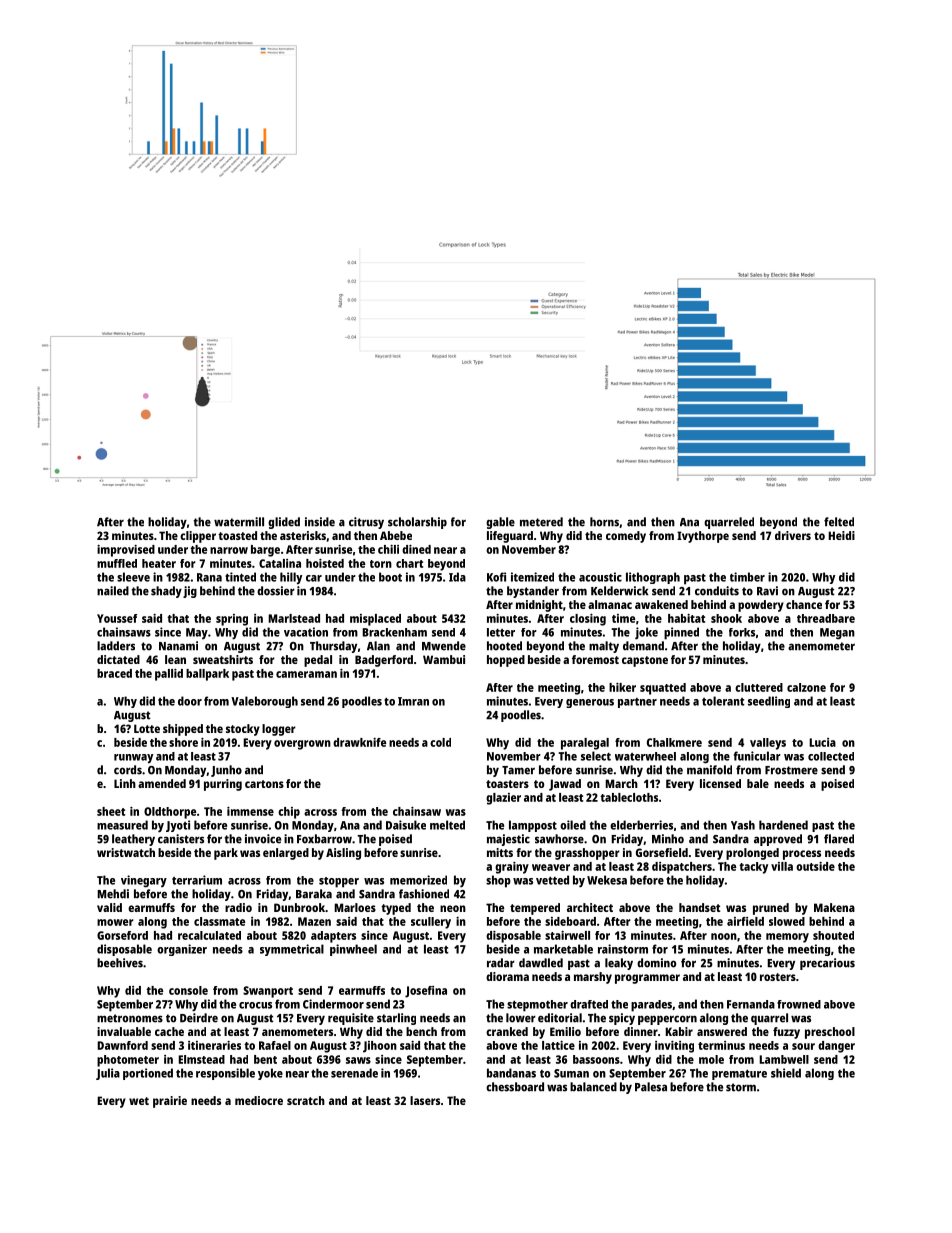 This screenshot has height=1233, width=952. Describe the element at coordinates (416, 549) in the screenshot. I see `dined` at that location.
